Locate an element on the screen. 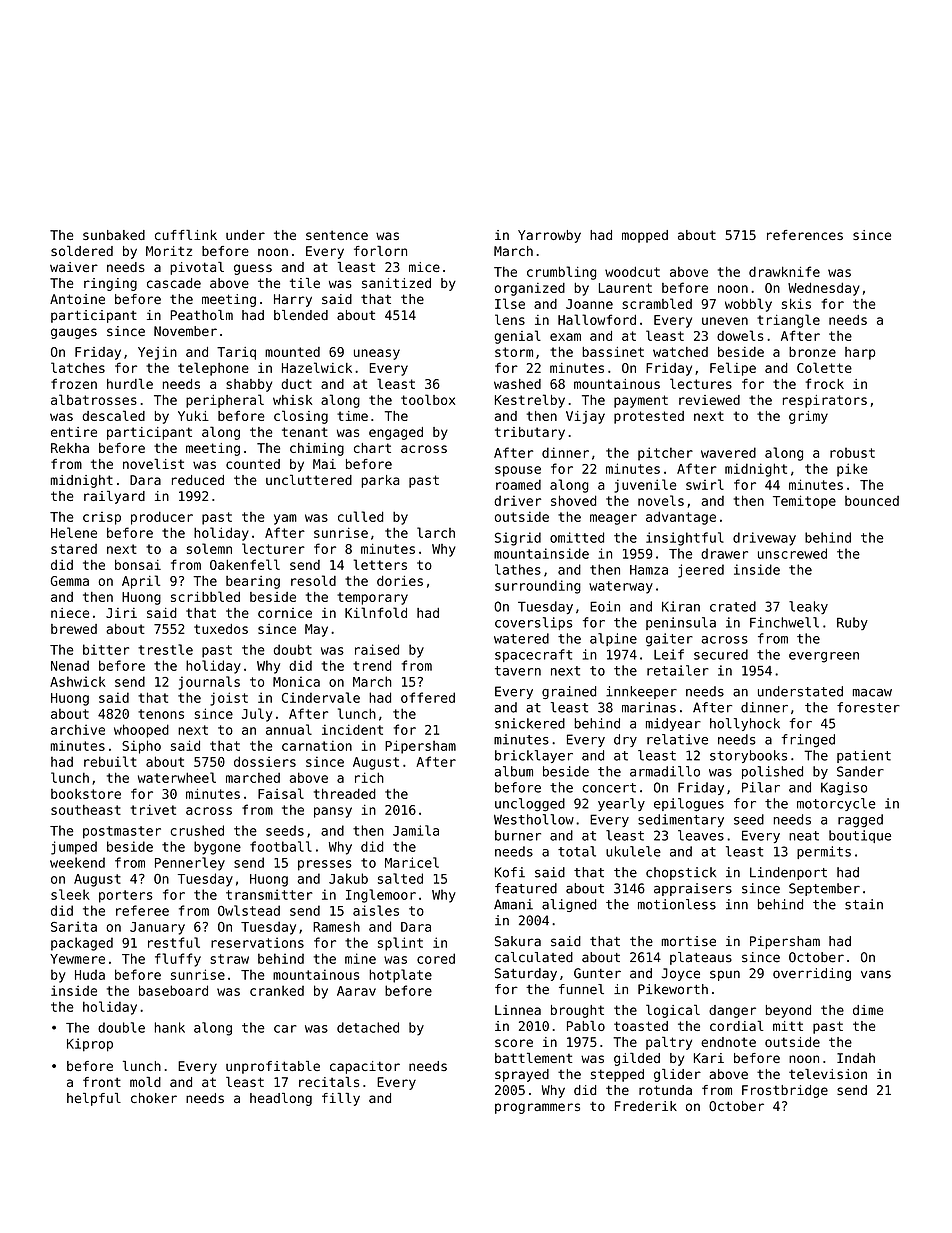  Vijay is located at coordinates (585, 417).
